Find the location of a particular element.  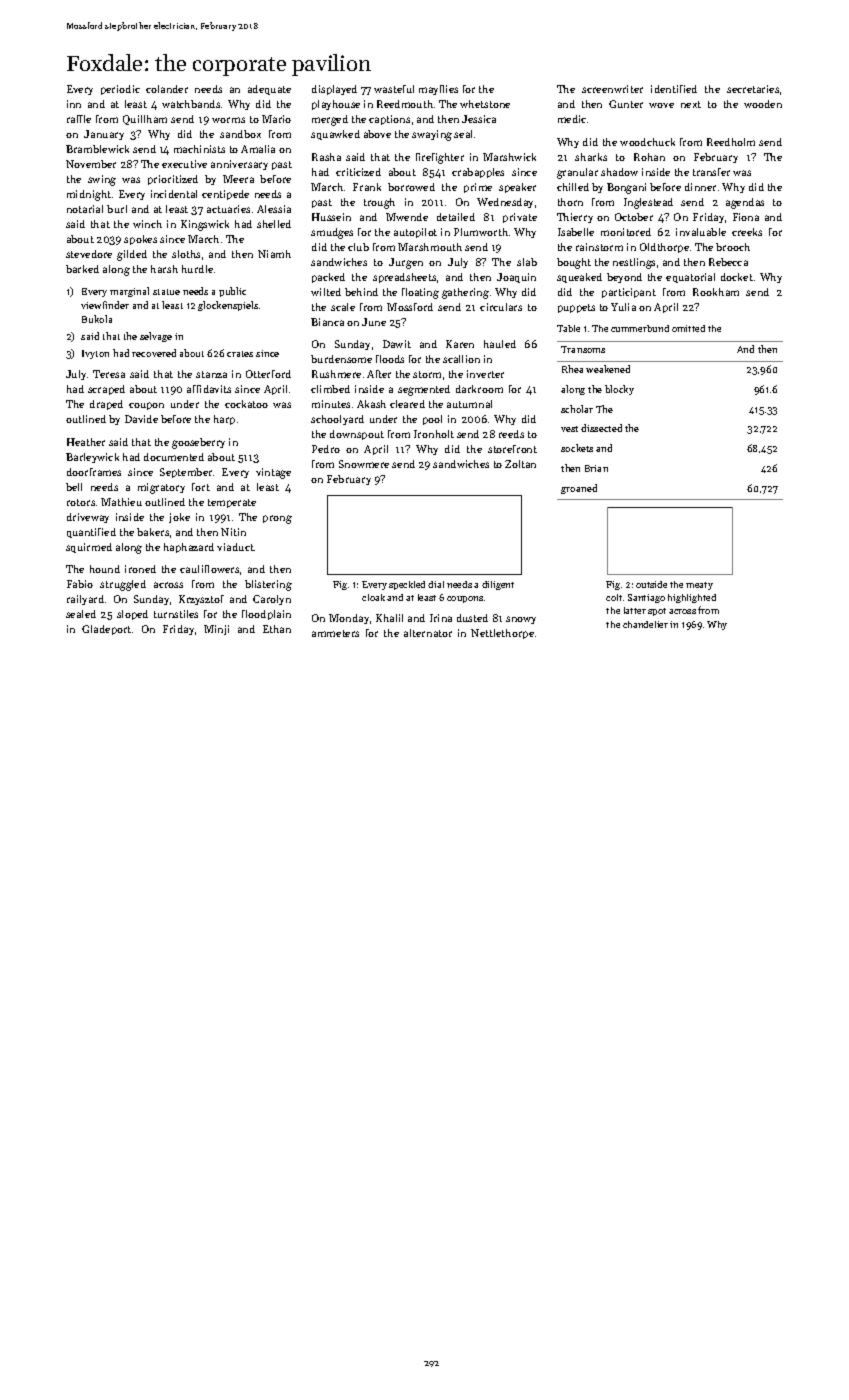

outside is located at coordinates (651, 584).
